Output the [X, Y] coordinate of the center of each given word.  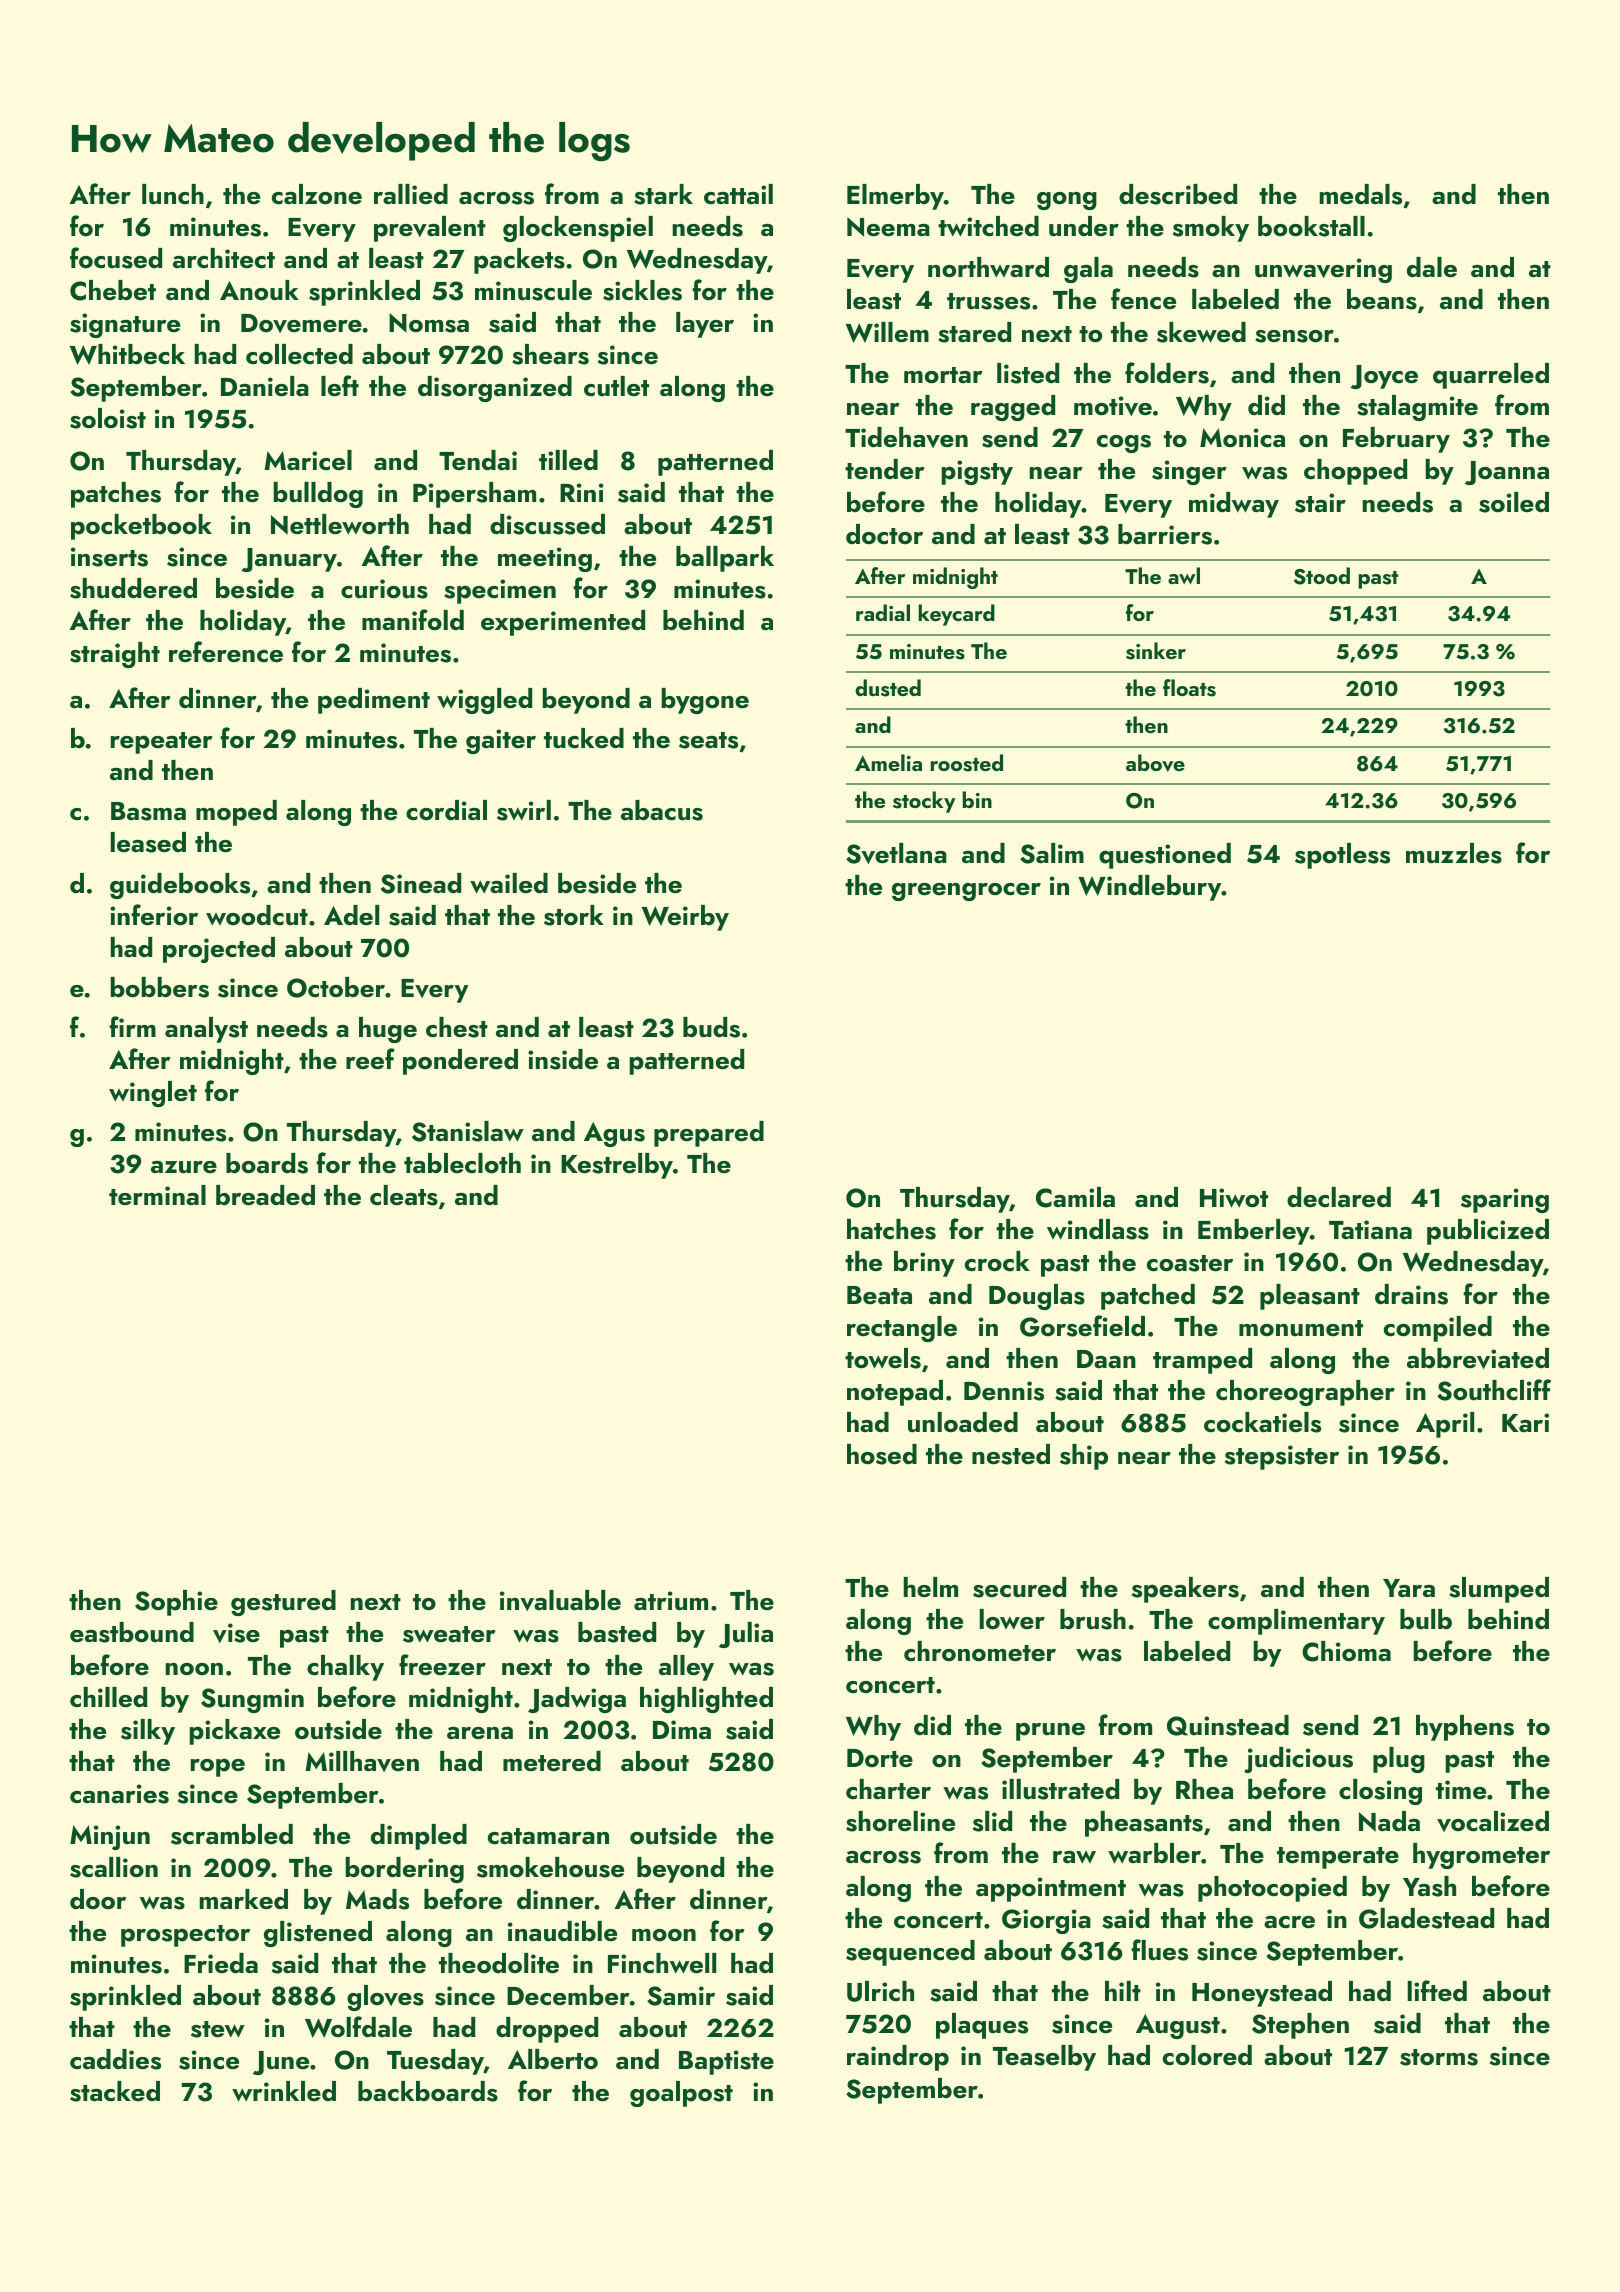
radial [883, 612]
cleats [404, 1195]
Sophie [176, 1603]
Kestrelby [617, 1166]
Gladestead [1426, 1918]
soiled [1514, 502]
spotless [1342, 856]
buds [711, 1027]
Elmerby [895, 197]
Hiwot [1234, 1198]
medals [1361, 194]
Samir [681, 1996]
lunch [173, 194]
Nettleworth [340, 524]
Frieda [221, 1963]
